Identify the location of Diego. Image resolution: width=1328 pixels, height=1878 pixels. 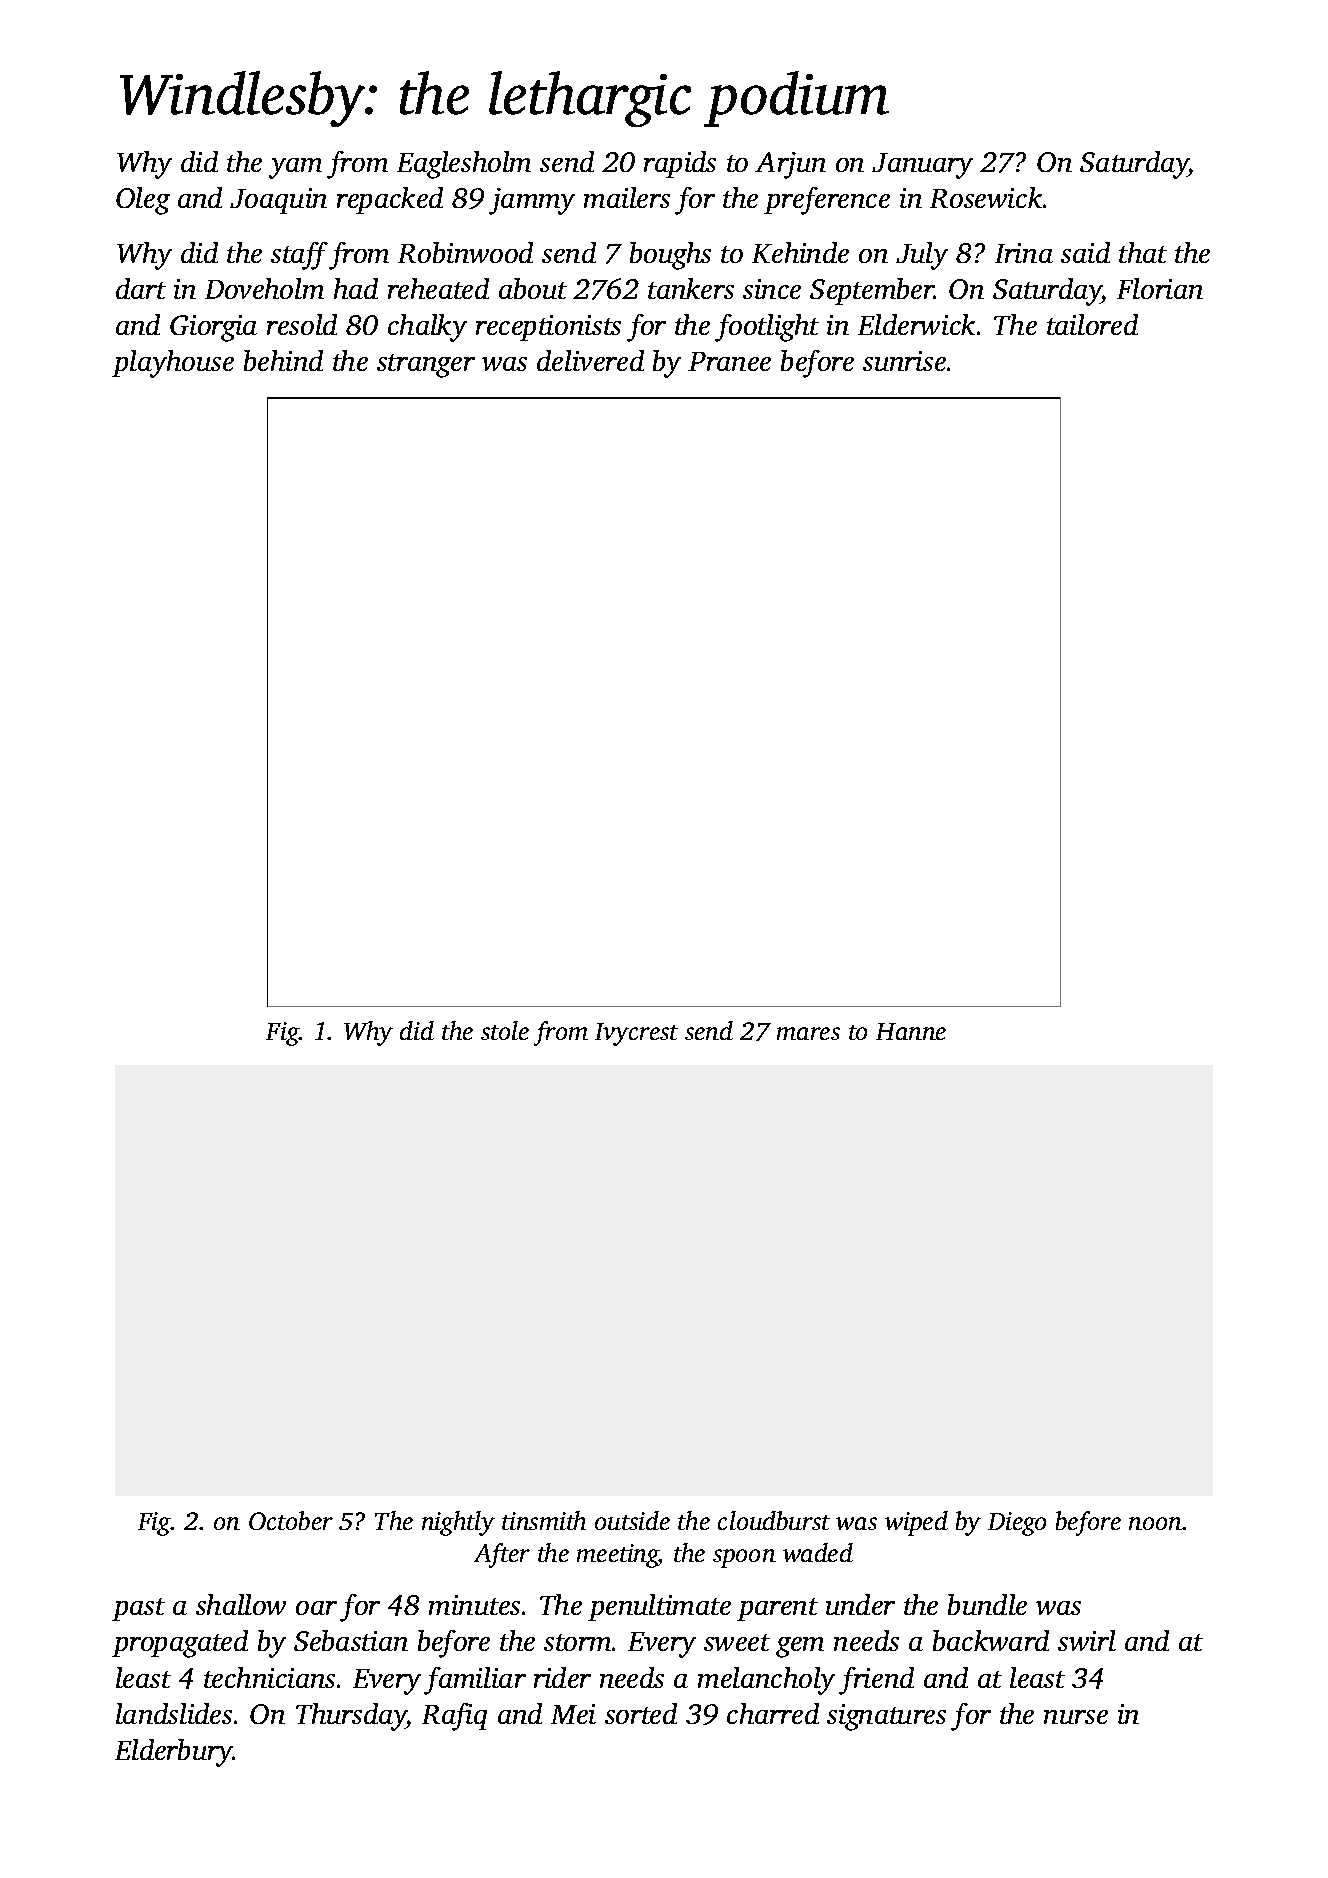
(1017, 1524).
